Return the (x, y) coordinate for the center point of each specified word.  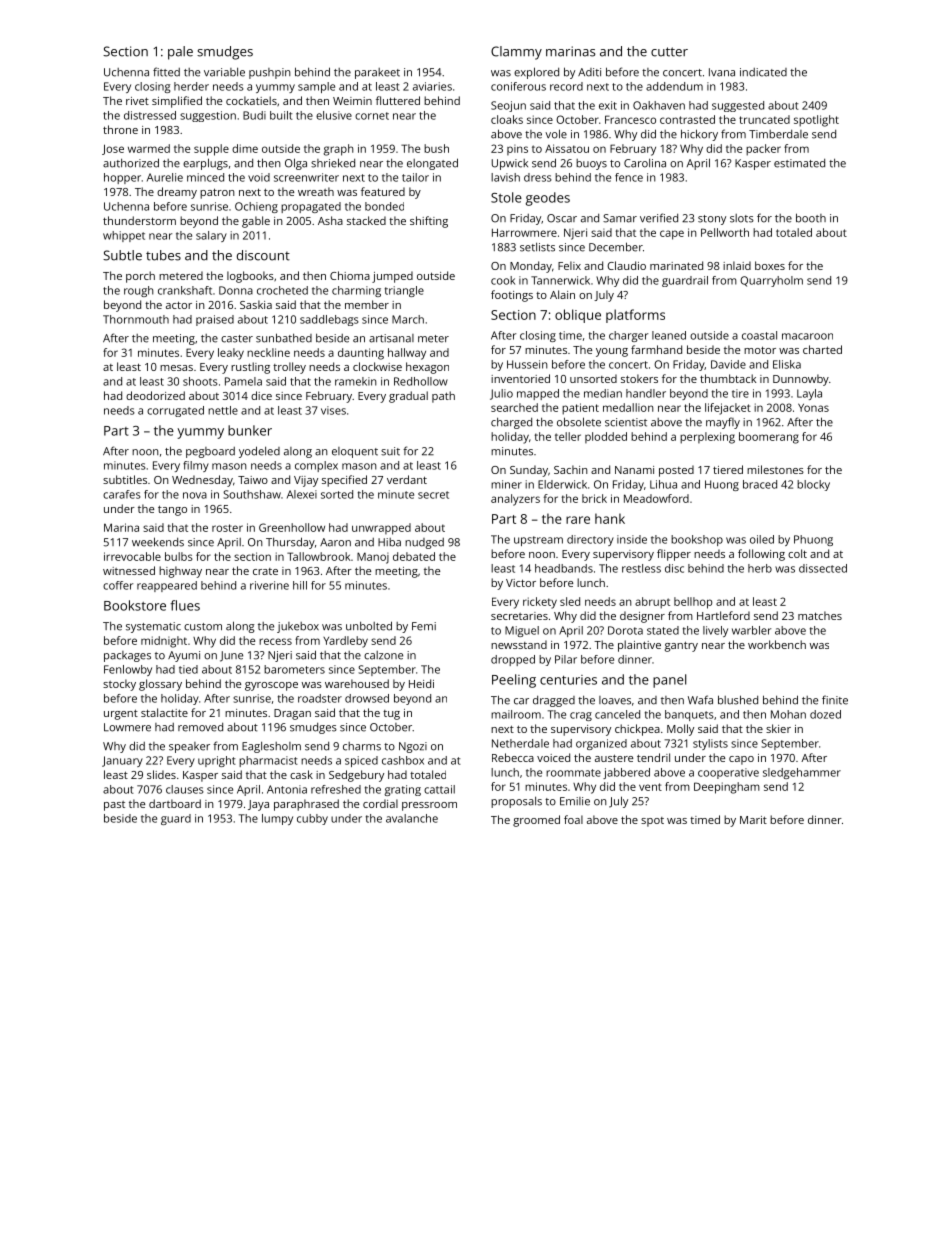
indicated (763, 72)
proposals (516, 802)
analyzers (515, 500)
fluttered (398, 100)
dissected (823, 568)
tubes (163, 255)
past (114, 806)
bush (436, 148)
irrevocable (132, 556)
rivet (137, 101)
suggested (738, 106)
